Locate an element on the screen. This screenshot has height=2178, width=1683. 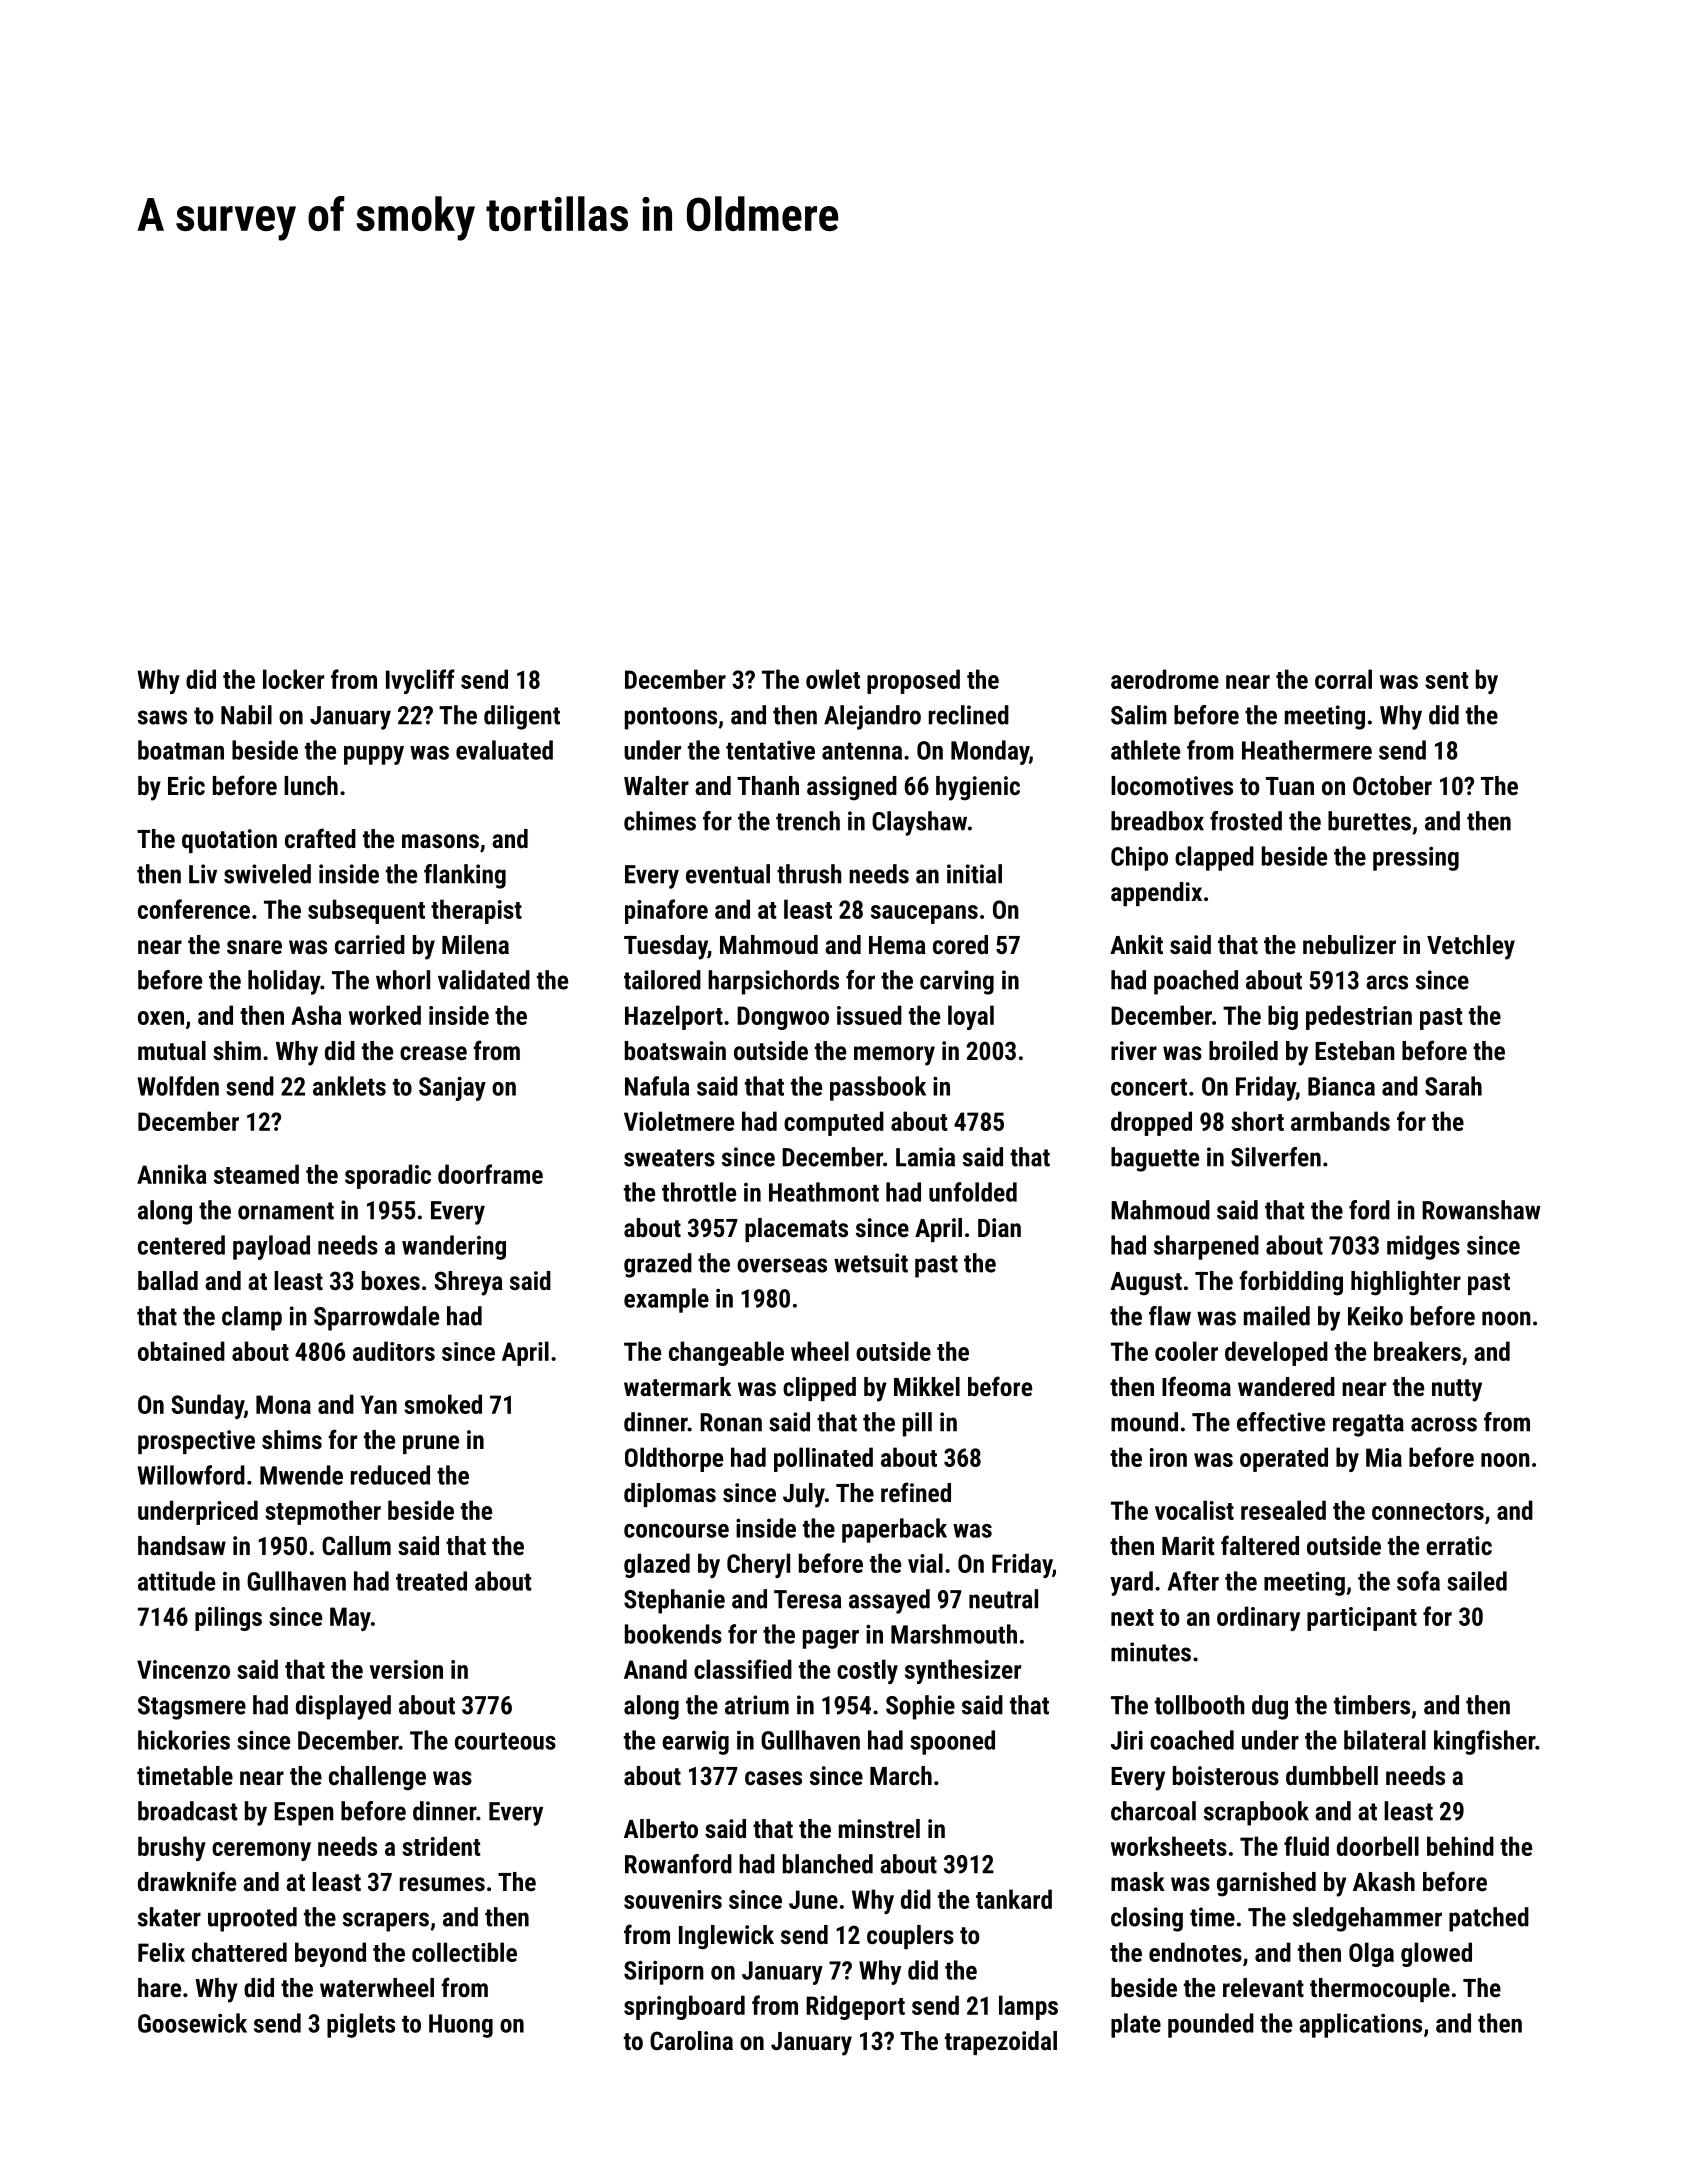
sharpened is located at coordinates (1206, 1247).
